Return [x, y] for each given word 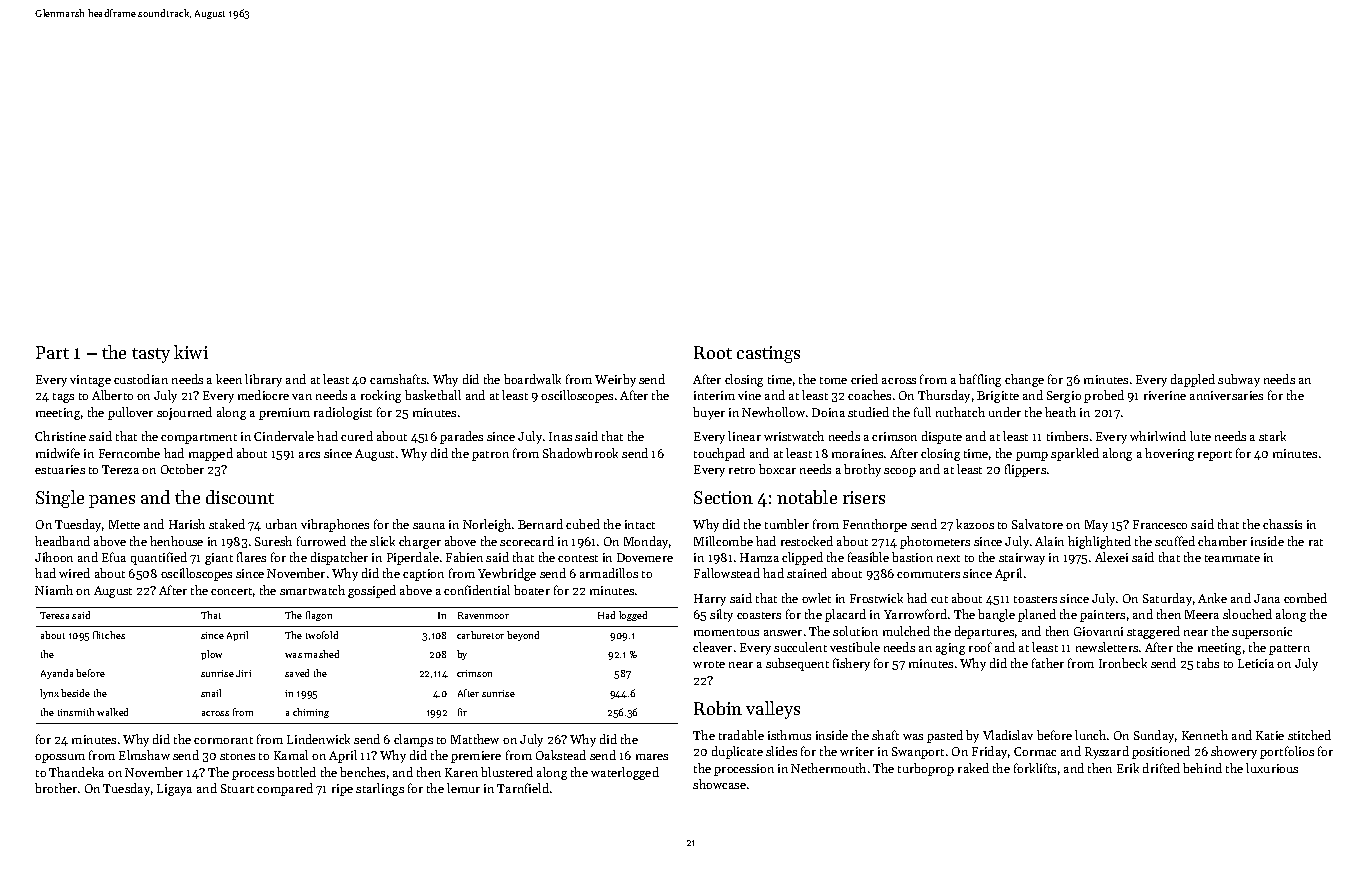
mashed [321, 654]
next [948, 558]
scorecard [527, 541]
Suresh [273, 541]
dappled [1193, 380]
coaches [869, 395]
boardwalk [532, 379]
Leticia [1256, 663]
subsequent [797, 664]
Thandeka [76, 772]
